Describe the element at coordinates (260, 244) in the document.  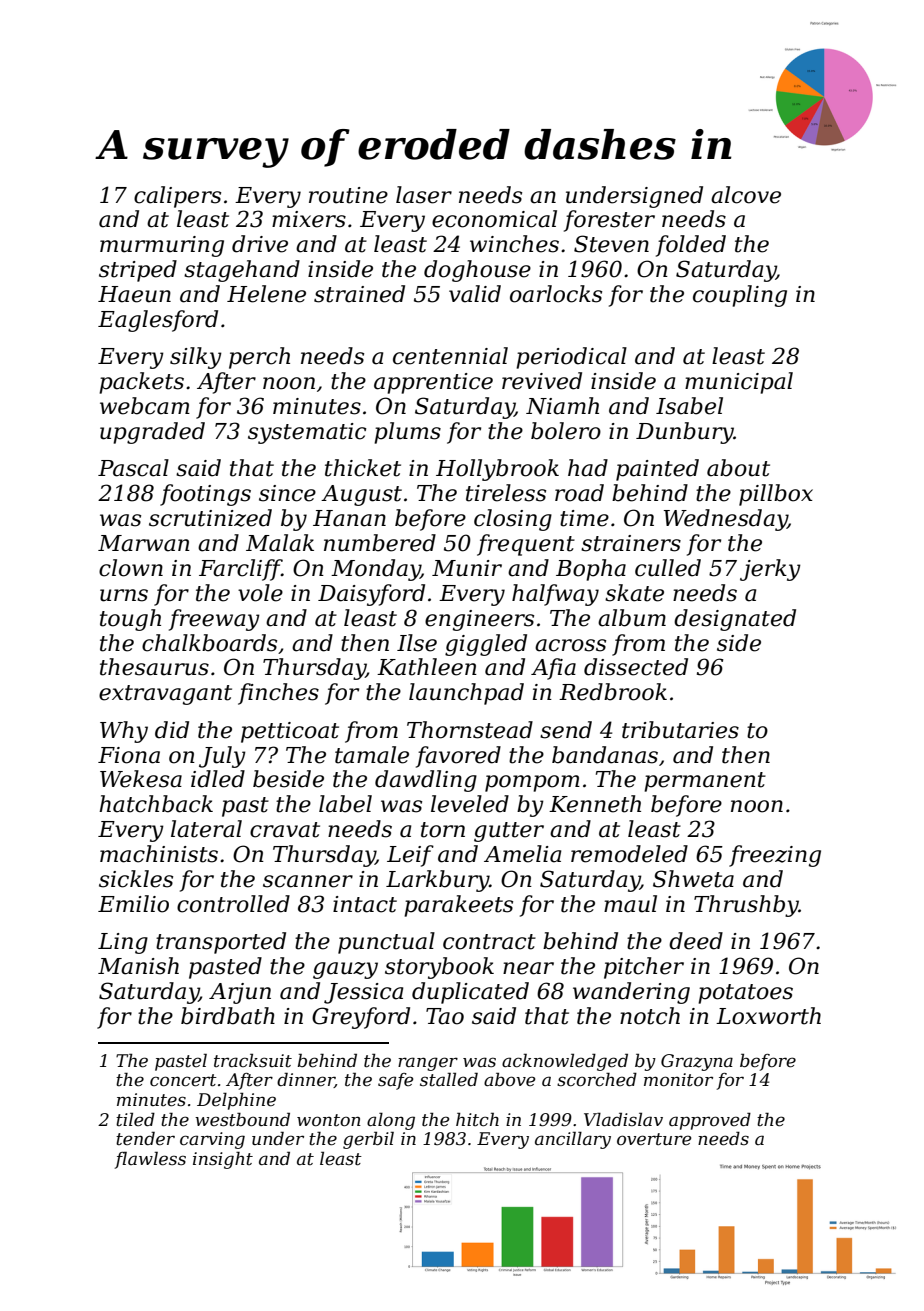
I see `drive` at that location.
